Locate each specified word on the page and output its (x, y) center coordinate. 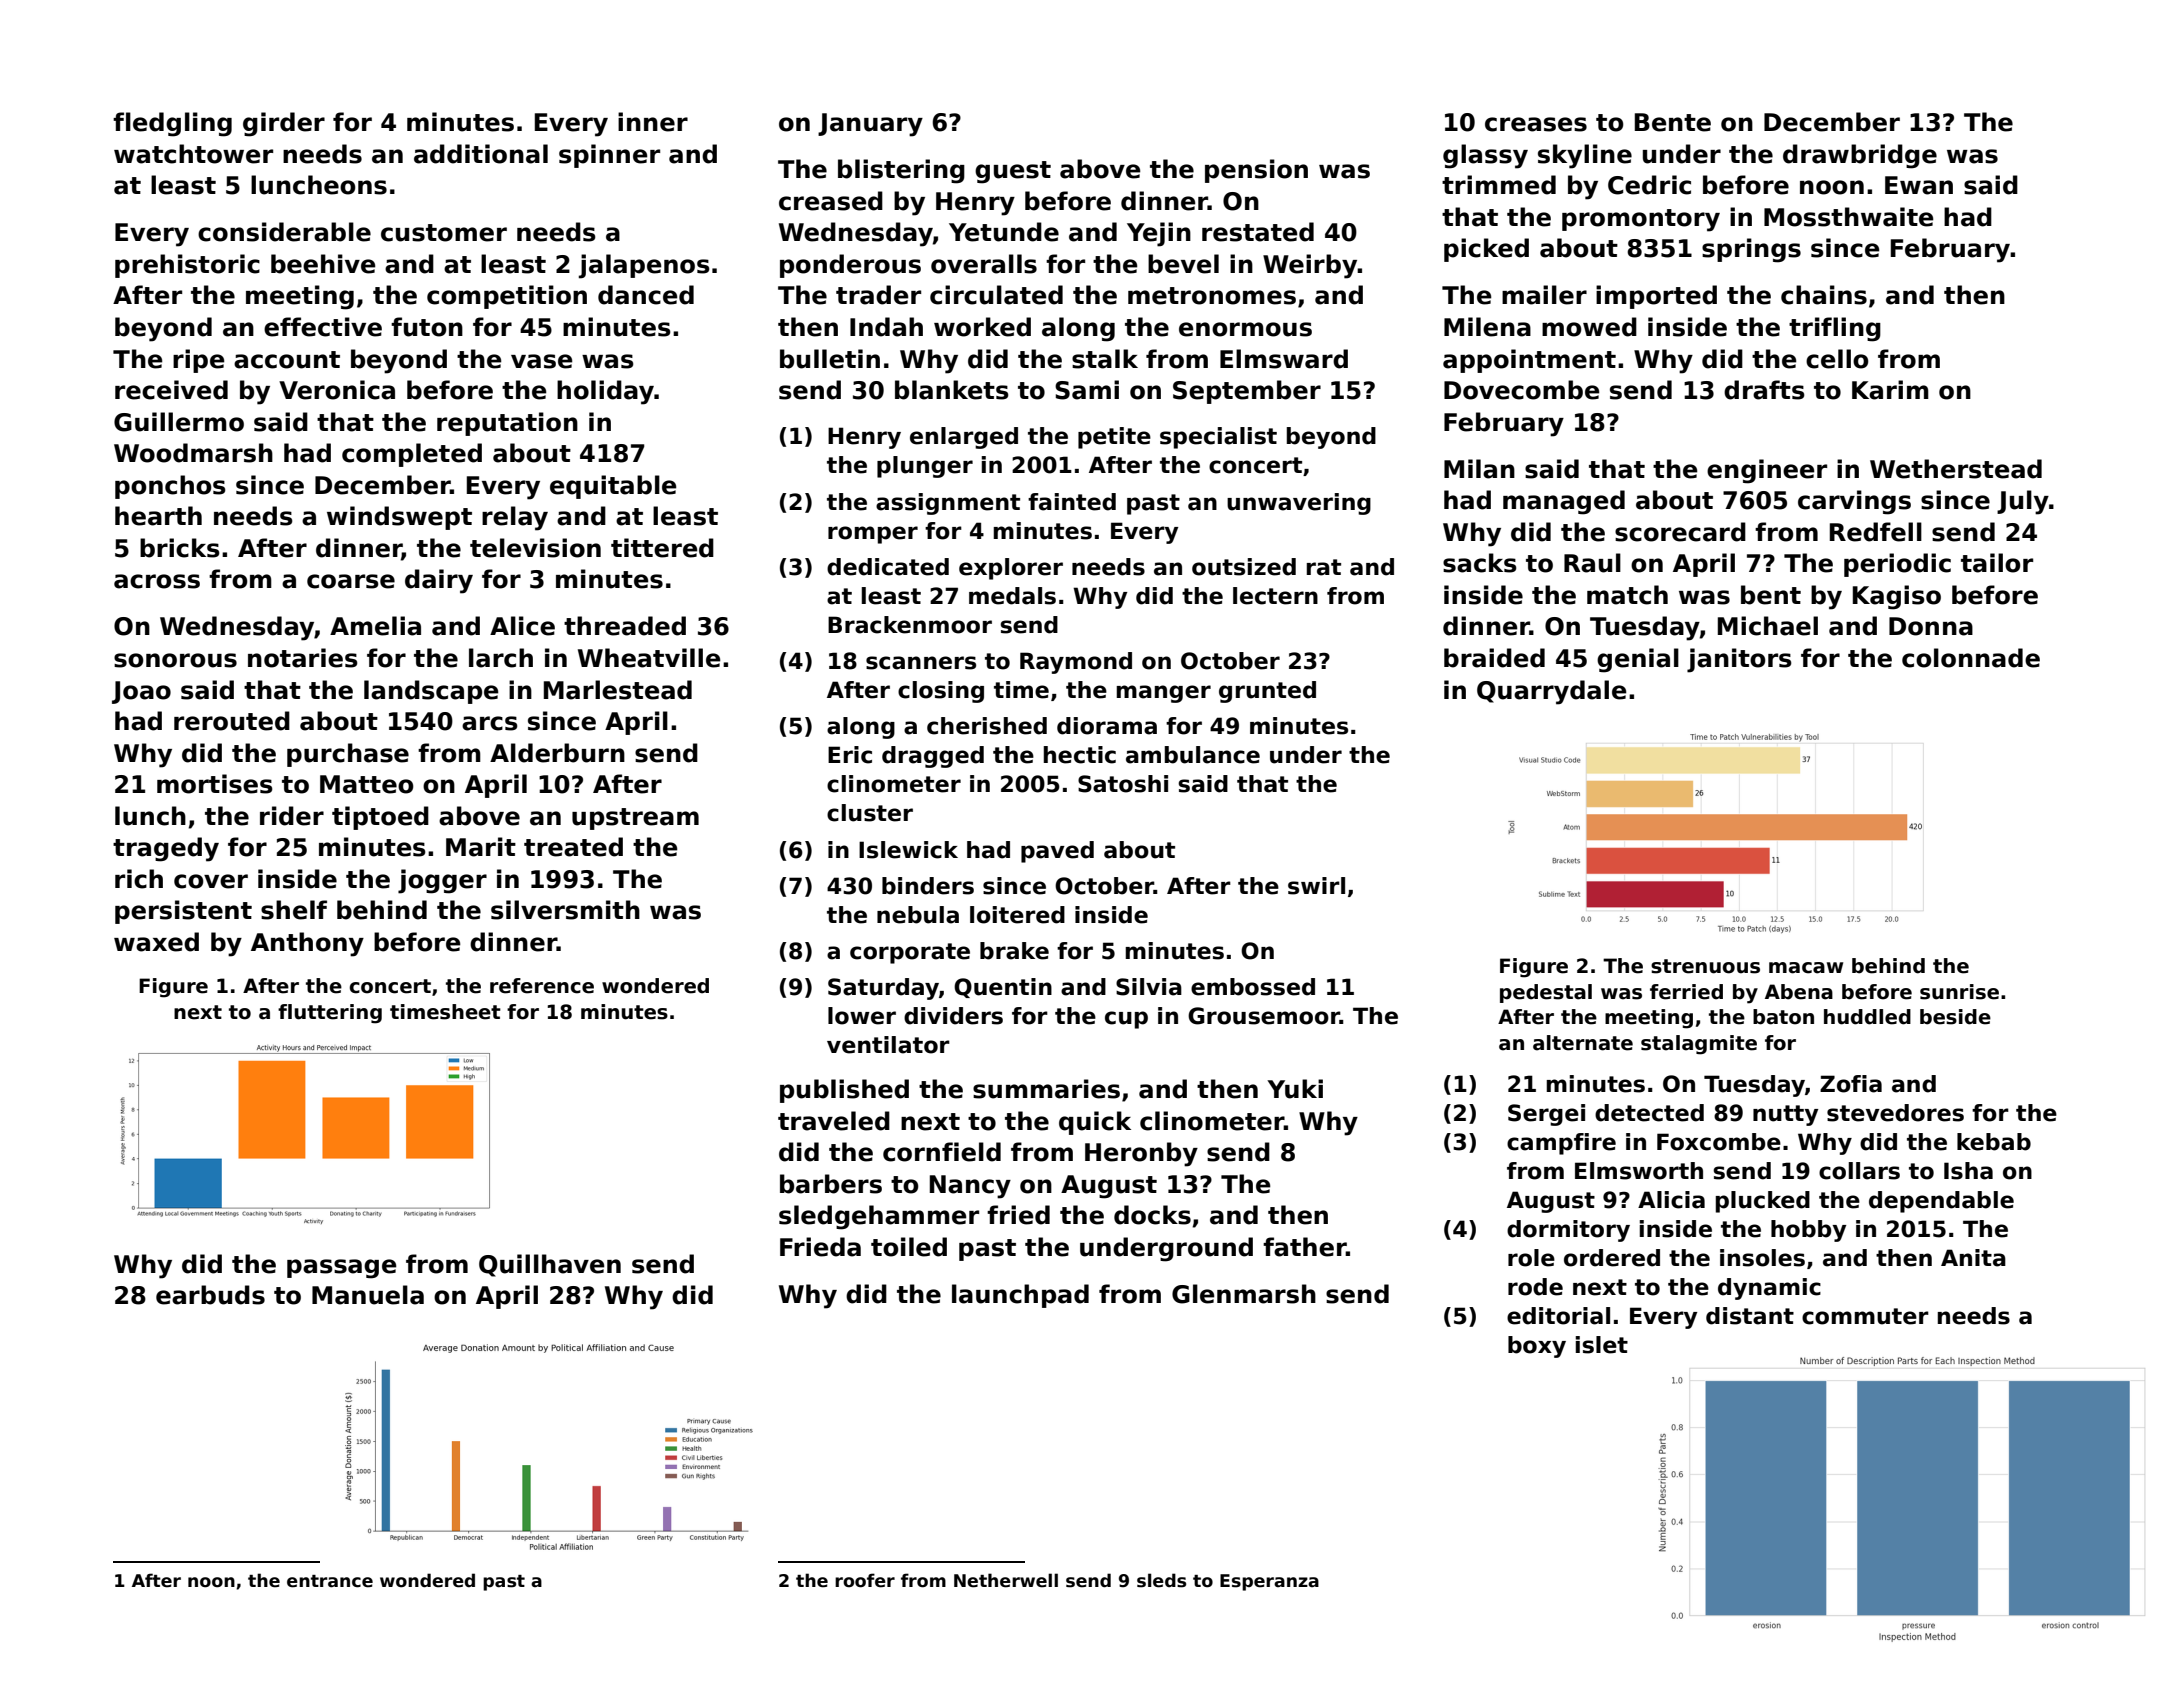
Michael (1768, 626)
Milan (1479, 469)
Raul (1592, 563)
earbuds (210, 1295)
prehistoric (187, 266)
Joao (141, 692)
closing (941, 692)
